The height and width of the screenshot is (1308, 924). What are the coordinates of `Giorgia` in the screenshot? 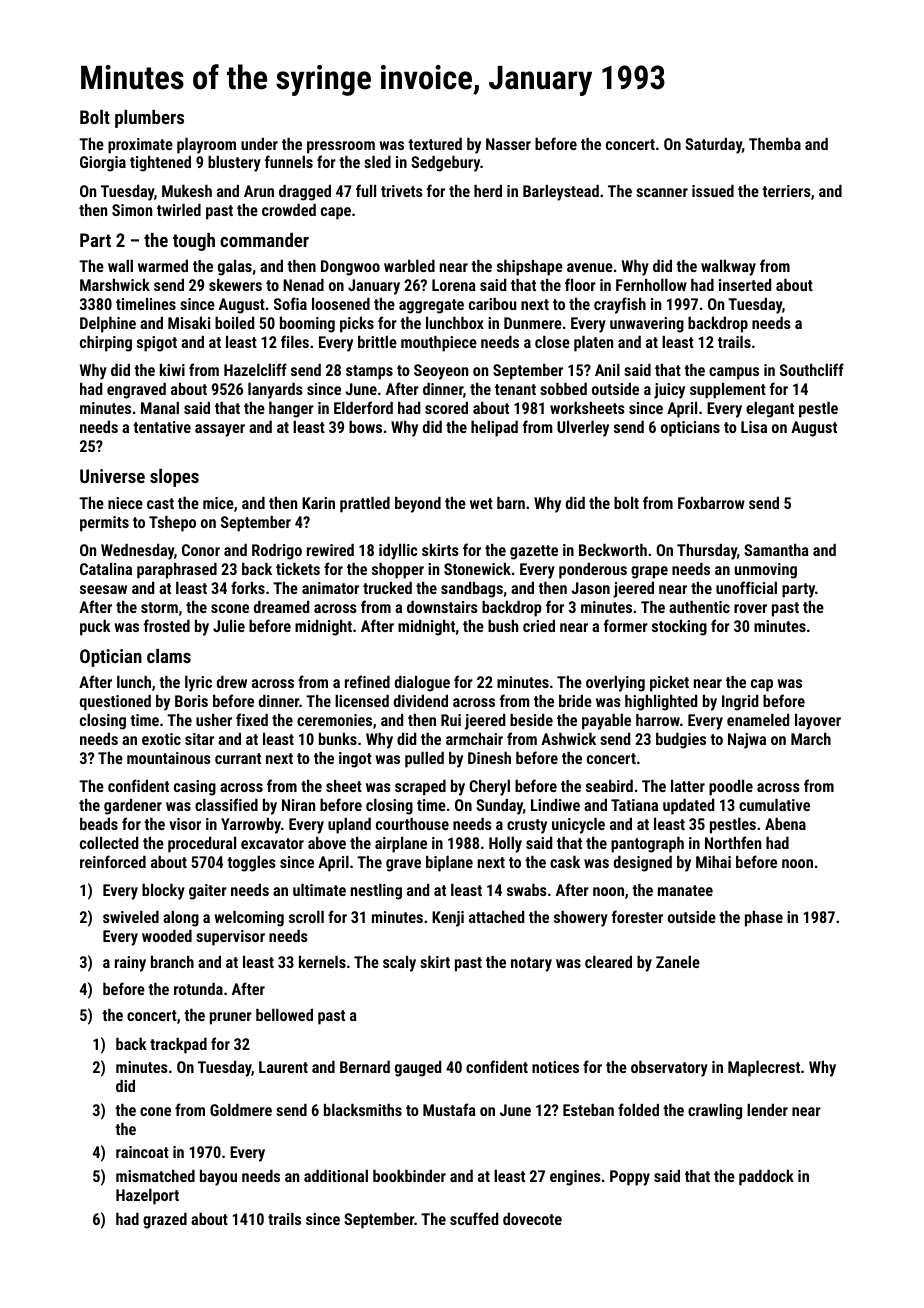 It's located at (103, 164).
